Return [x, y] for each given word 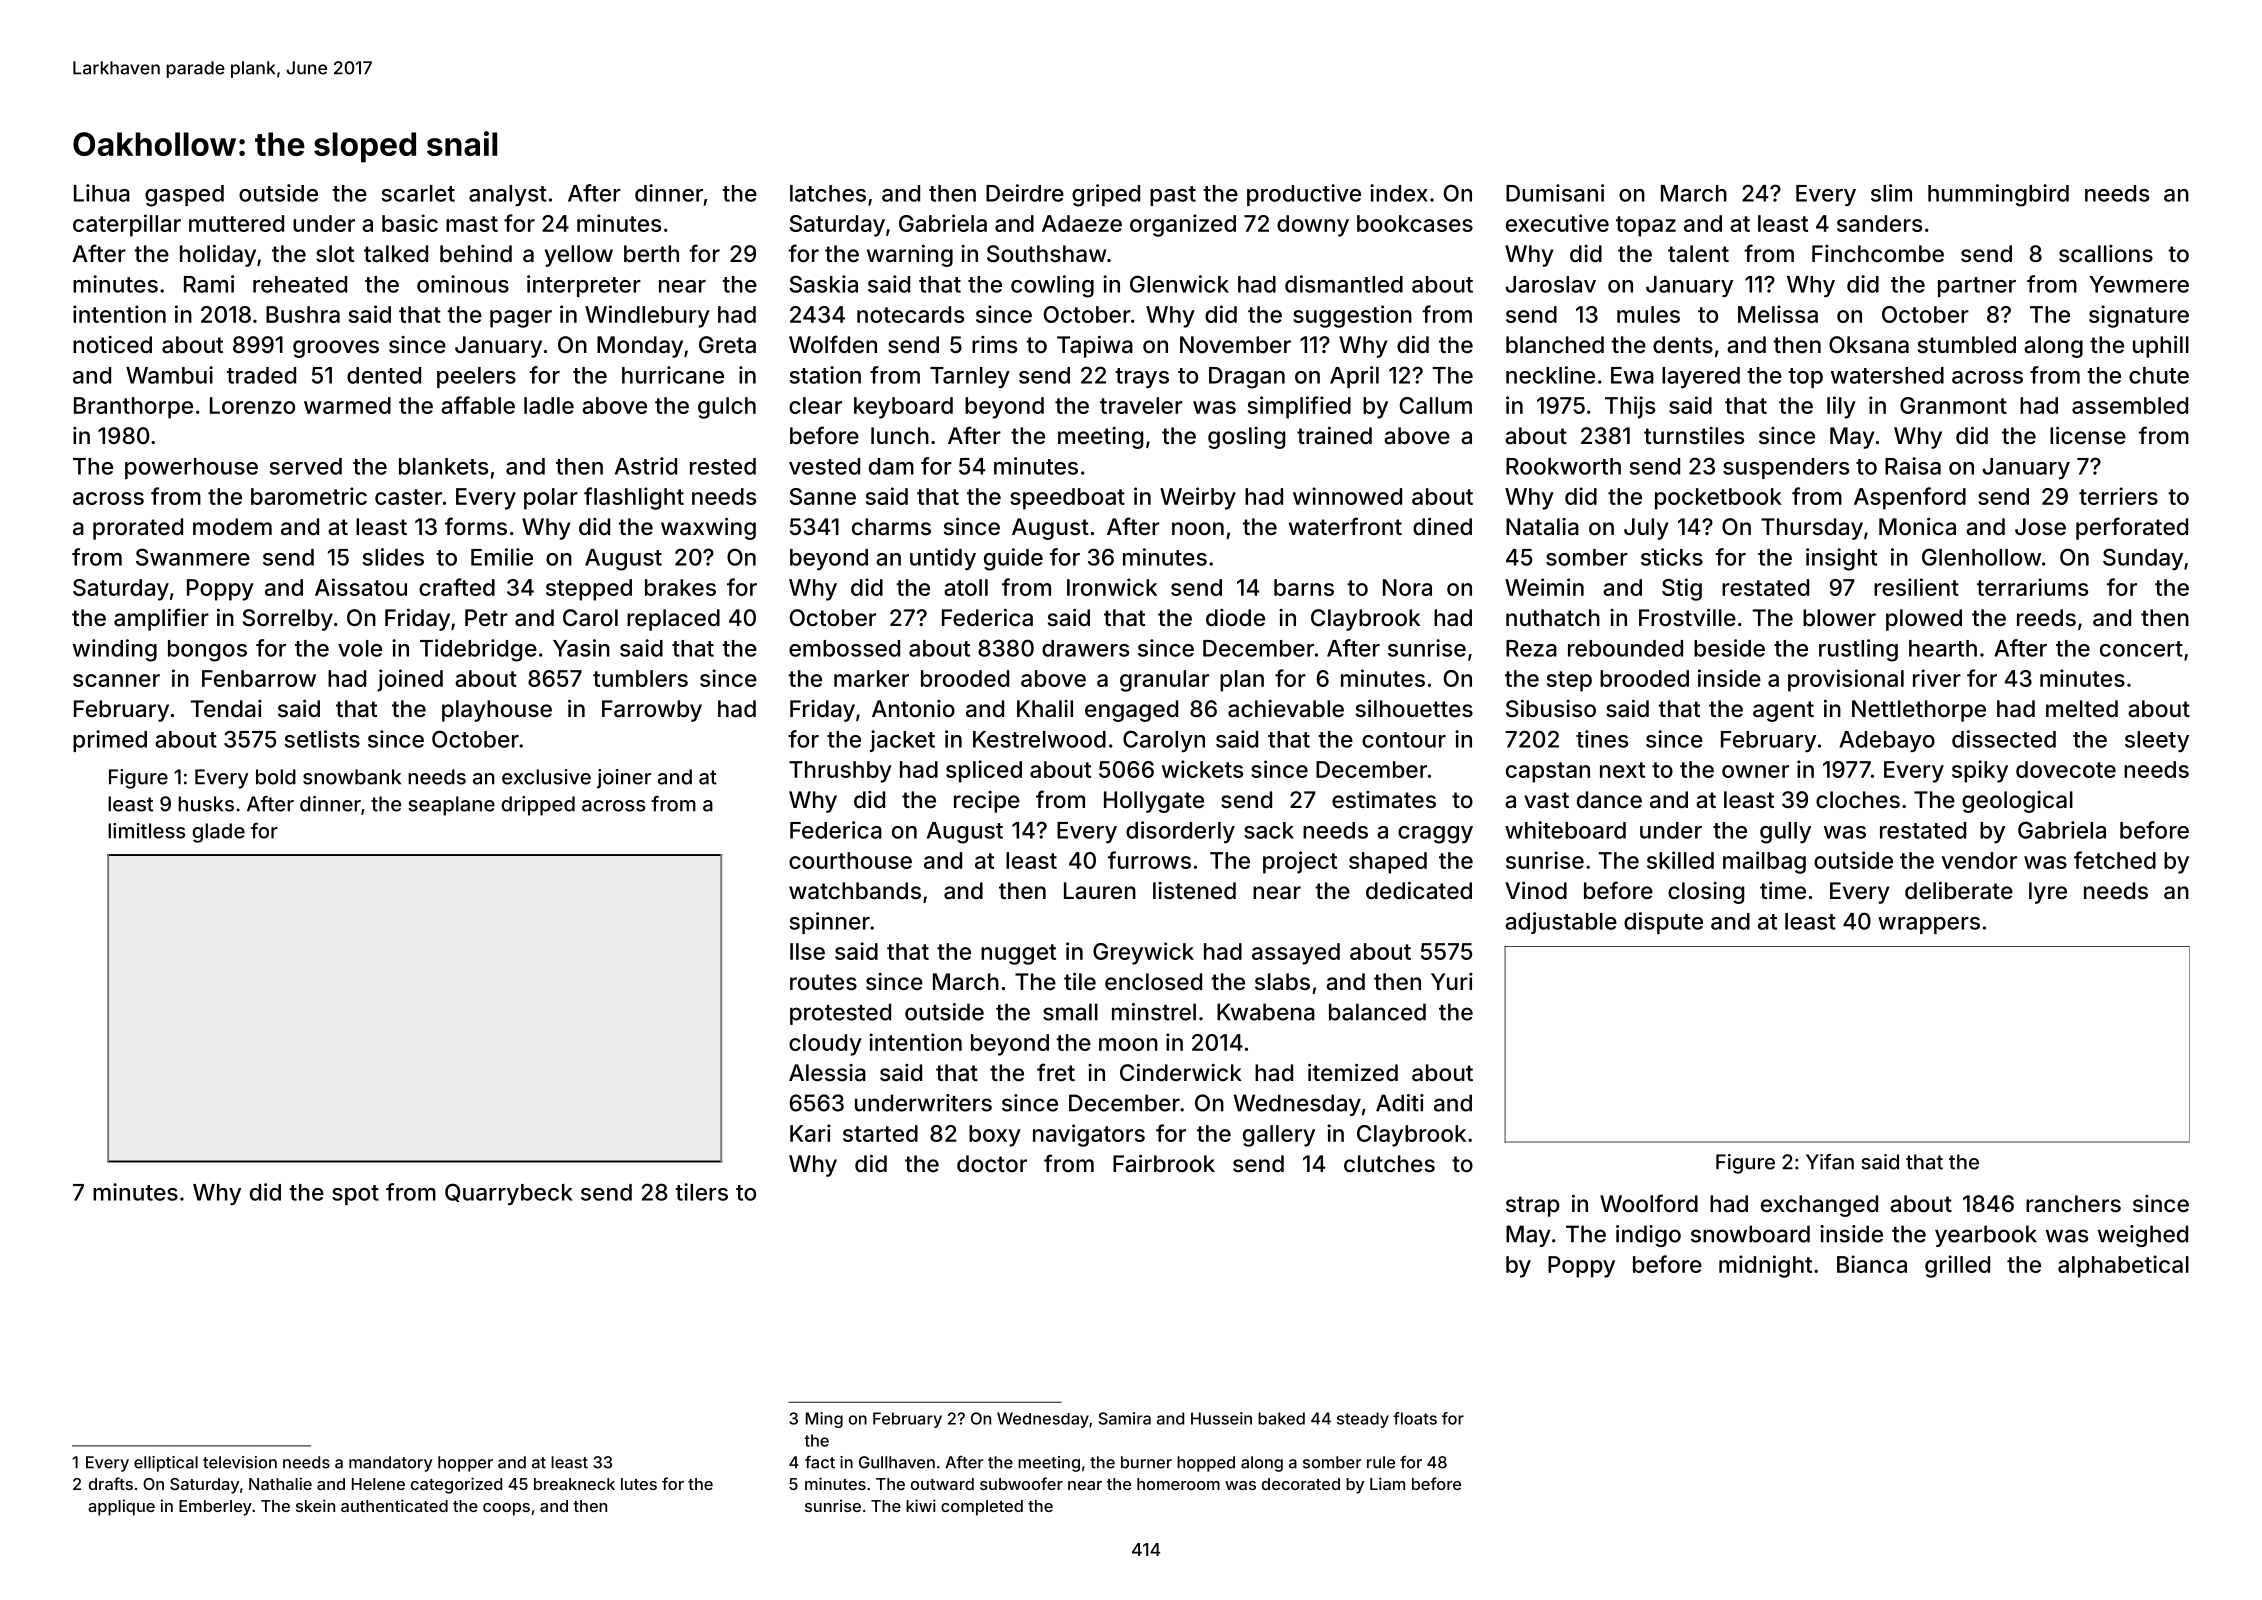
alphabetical [2123, 1266]
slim [1891, 193]
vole [360, 648]
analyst [508, 195]
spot [355, 1195]
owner [1755, 771]
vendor [1979, 860]
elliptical [166, 1464]
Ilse [807, 951]
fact [820, 1462]
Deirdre [1025, 193]
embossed [844, 648]
